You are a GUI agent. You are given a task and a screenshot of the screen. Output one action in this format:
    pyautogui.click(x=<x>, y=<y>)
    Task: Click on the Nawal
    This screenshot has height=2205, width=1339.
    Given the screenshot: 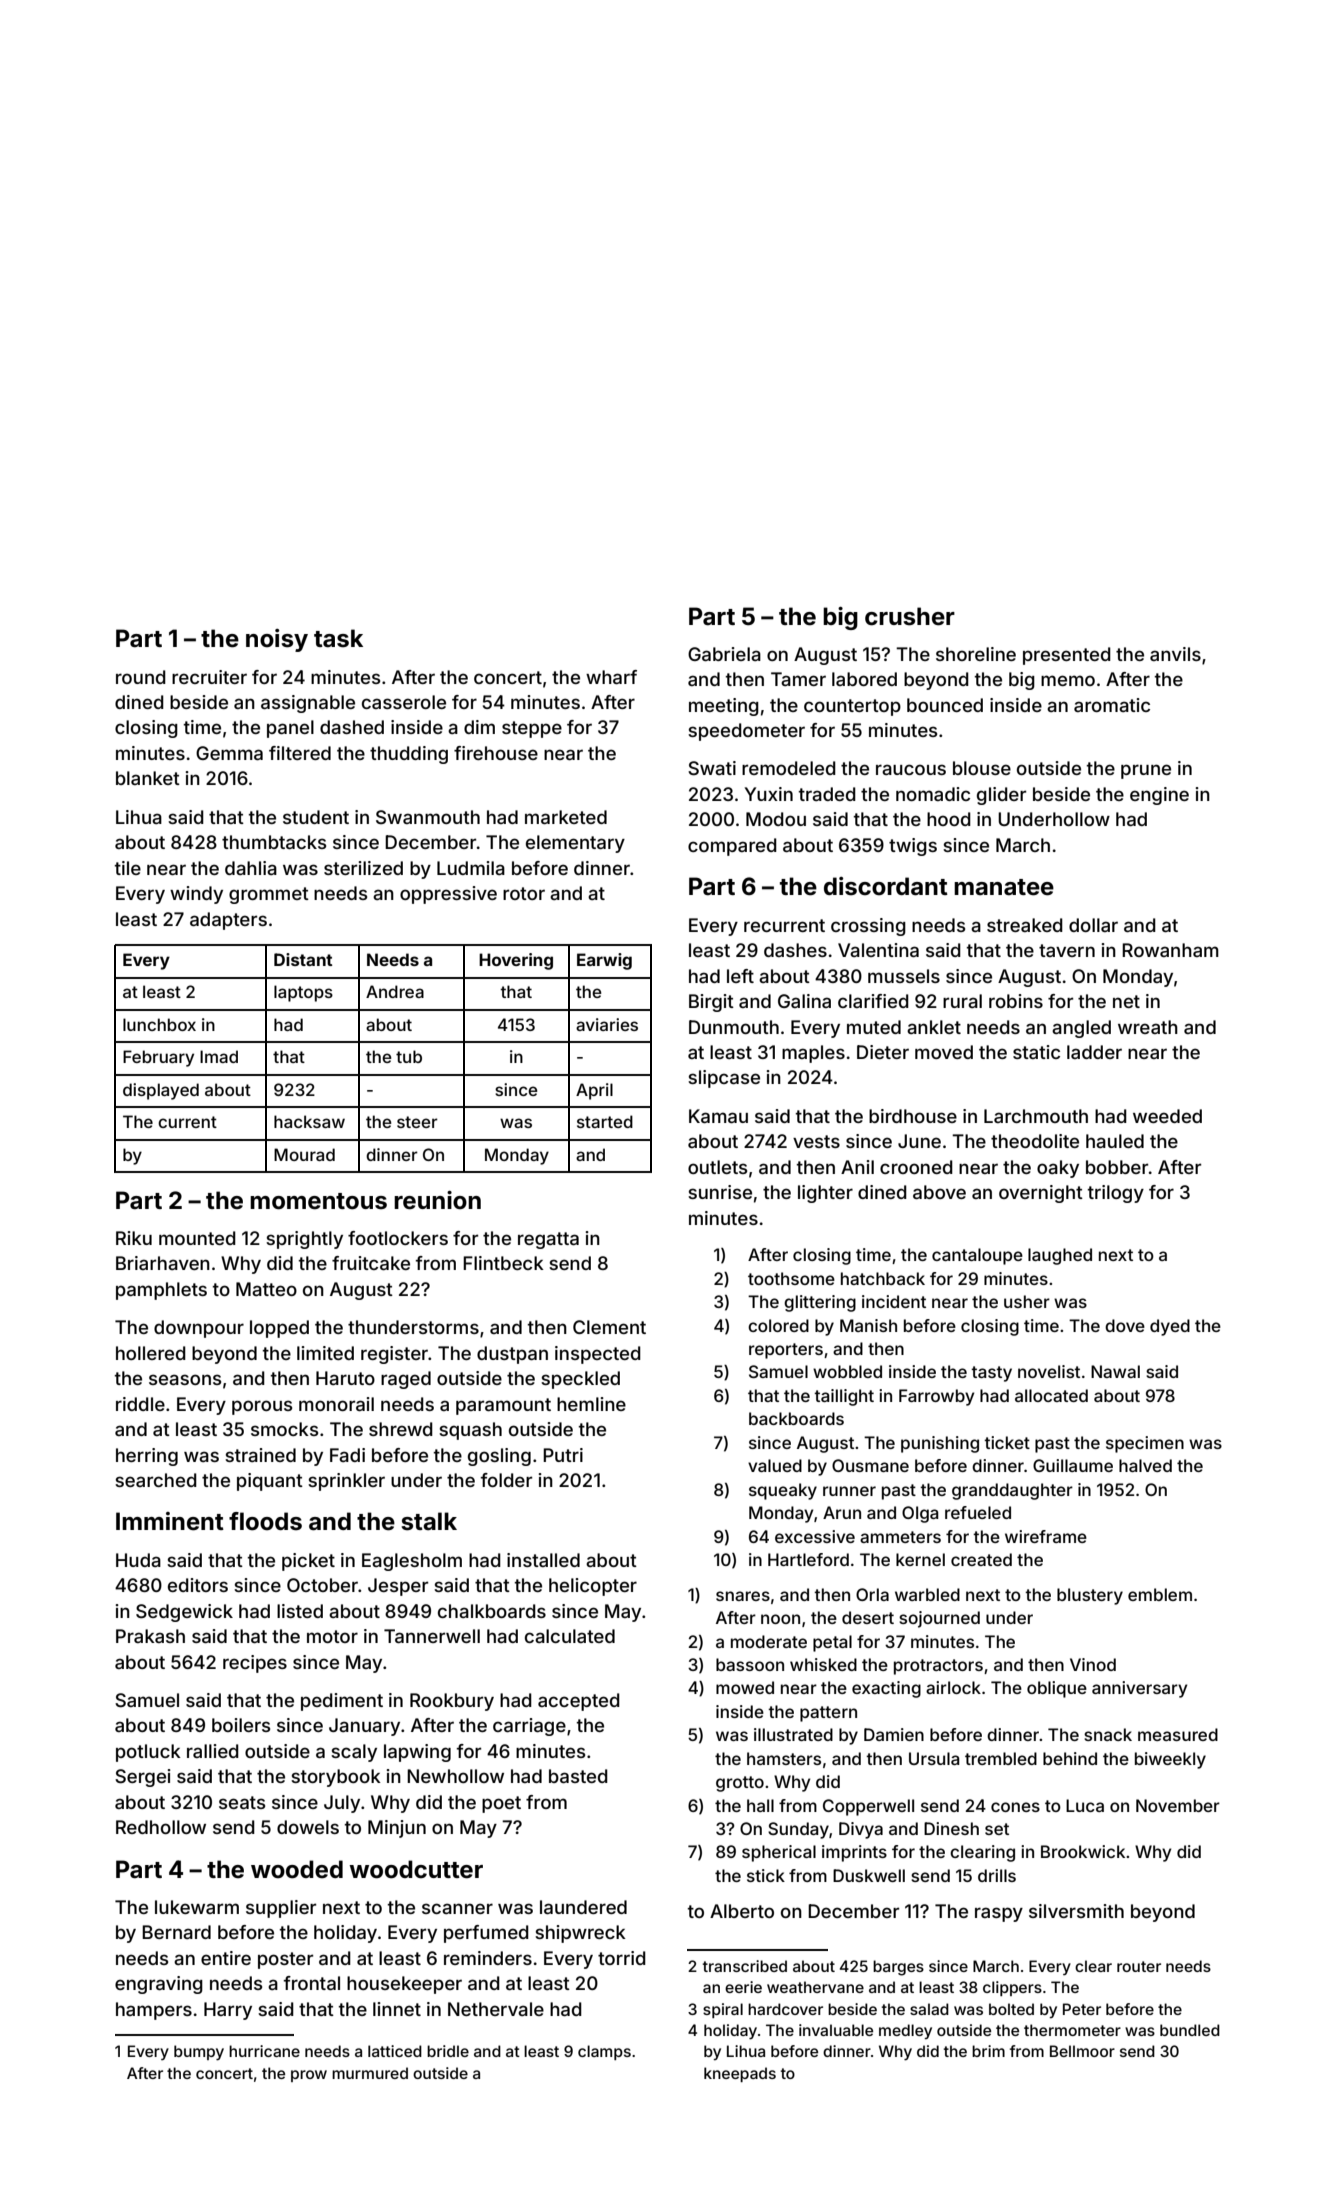 What is the action you would take?
    pyautogui.click(x=1115, y=1371)
